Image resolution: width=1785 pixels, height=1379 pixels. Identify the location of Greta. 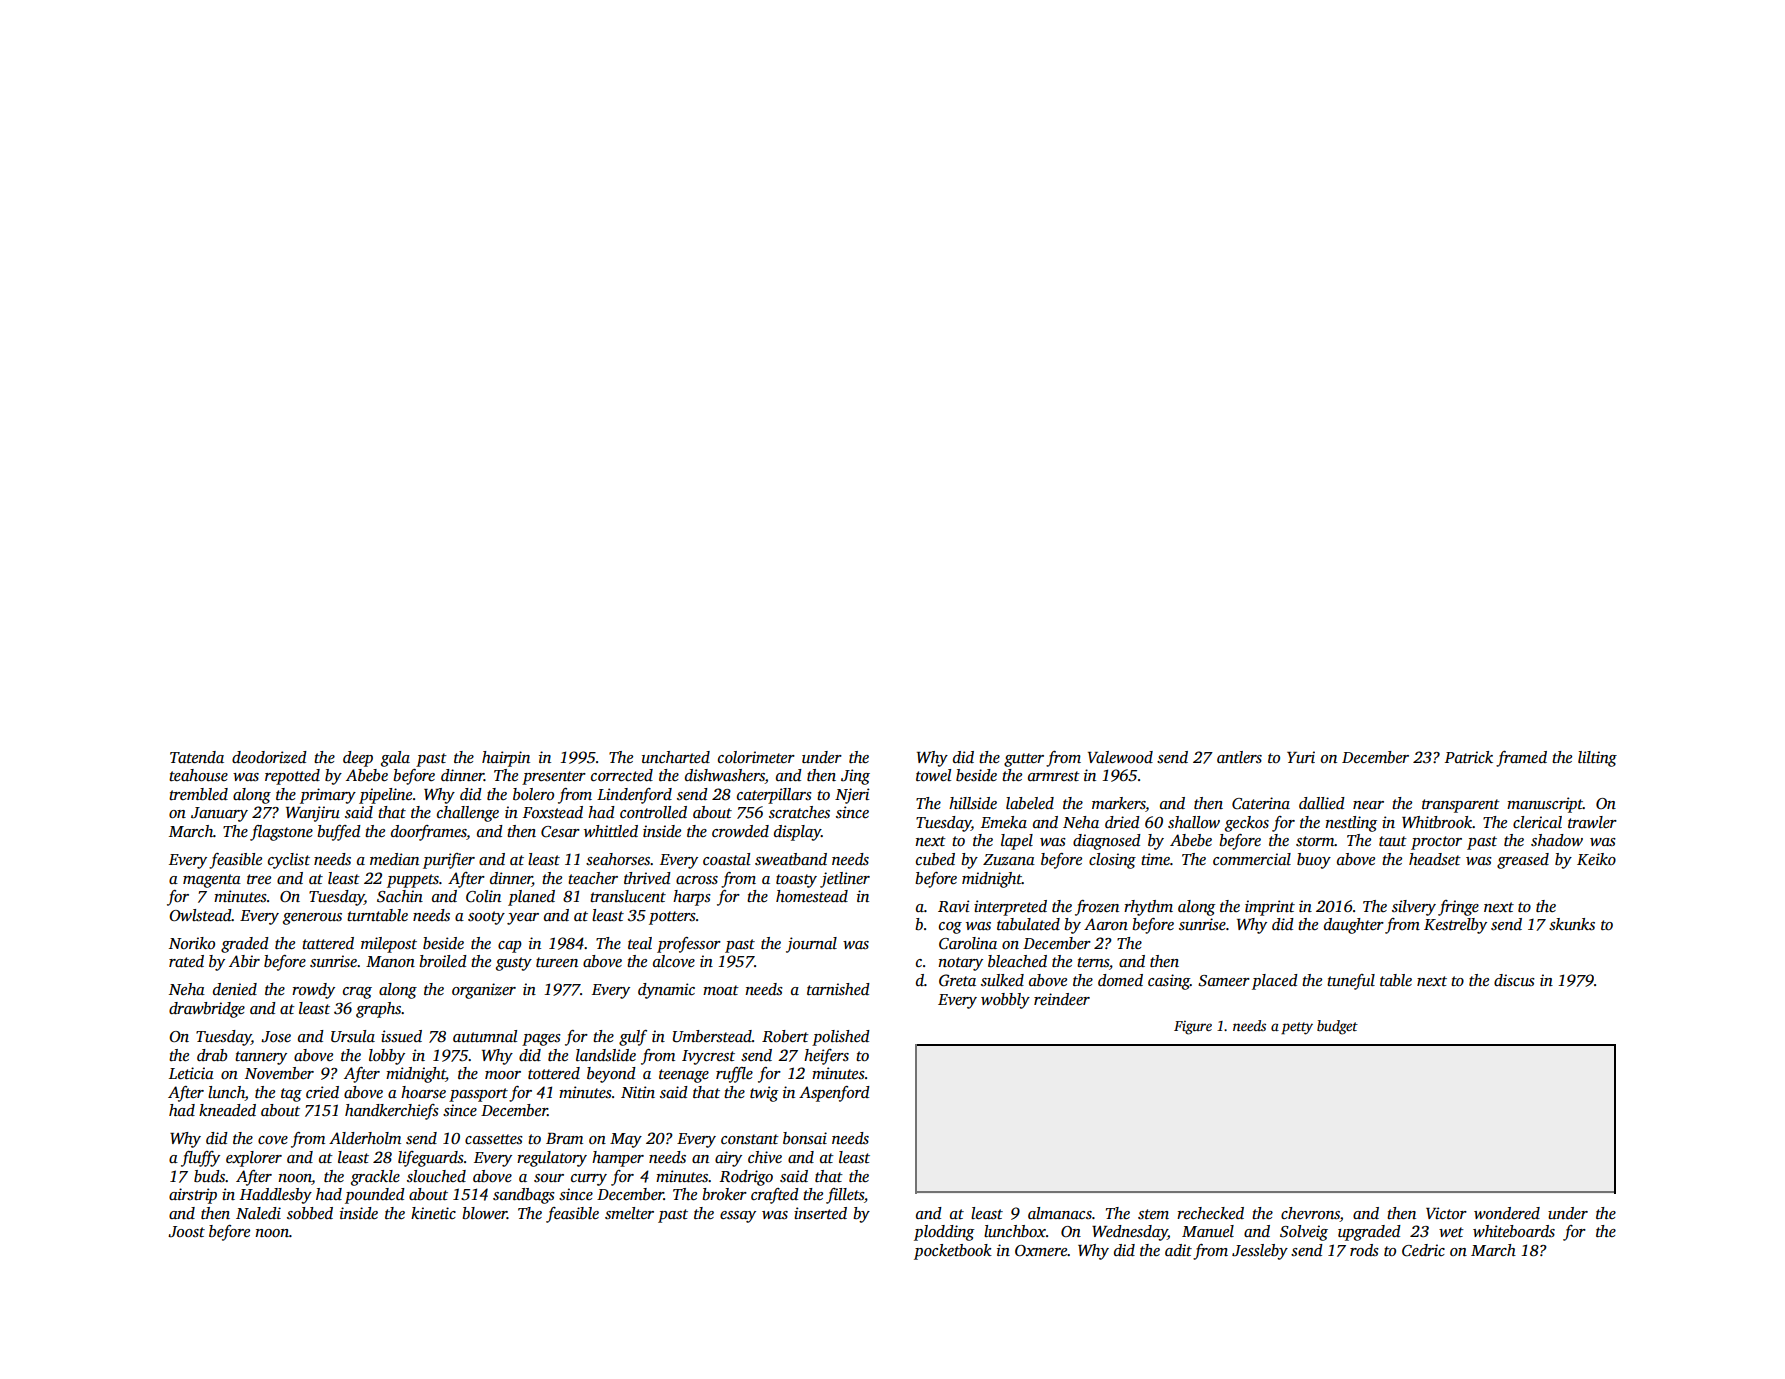
(957, 980).
